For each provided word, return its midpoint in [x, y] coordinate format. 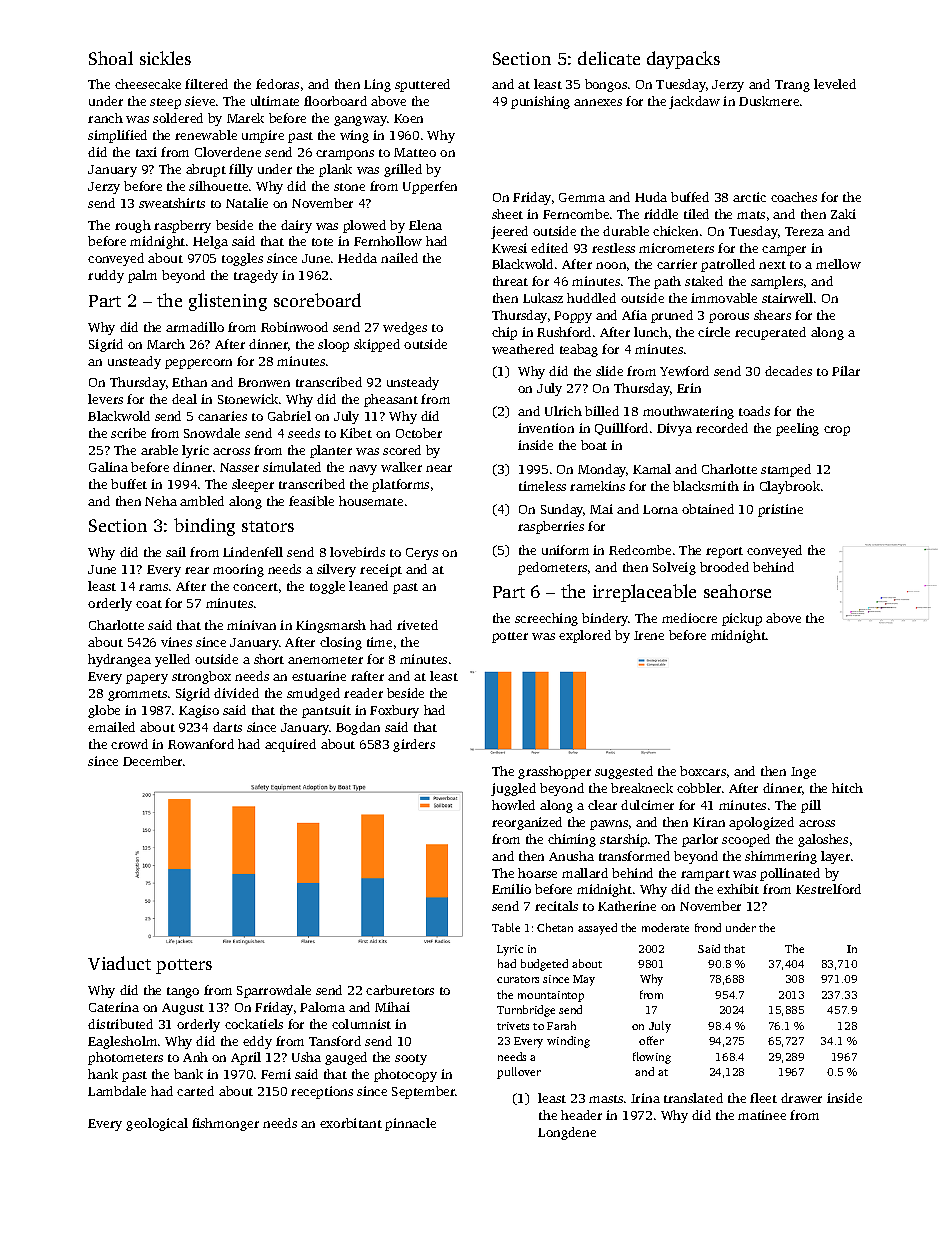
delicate [609, 58]
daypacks [683, 60]
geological [157, 1124]
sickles [165, 58]
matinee [762, 1115]
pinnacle [410, 1124]
